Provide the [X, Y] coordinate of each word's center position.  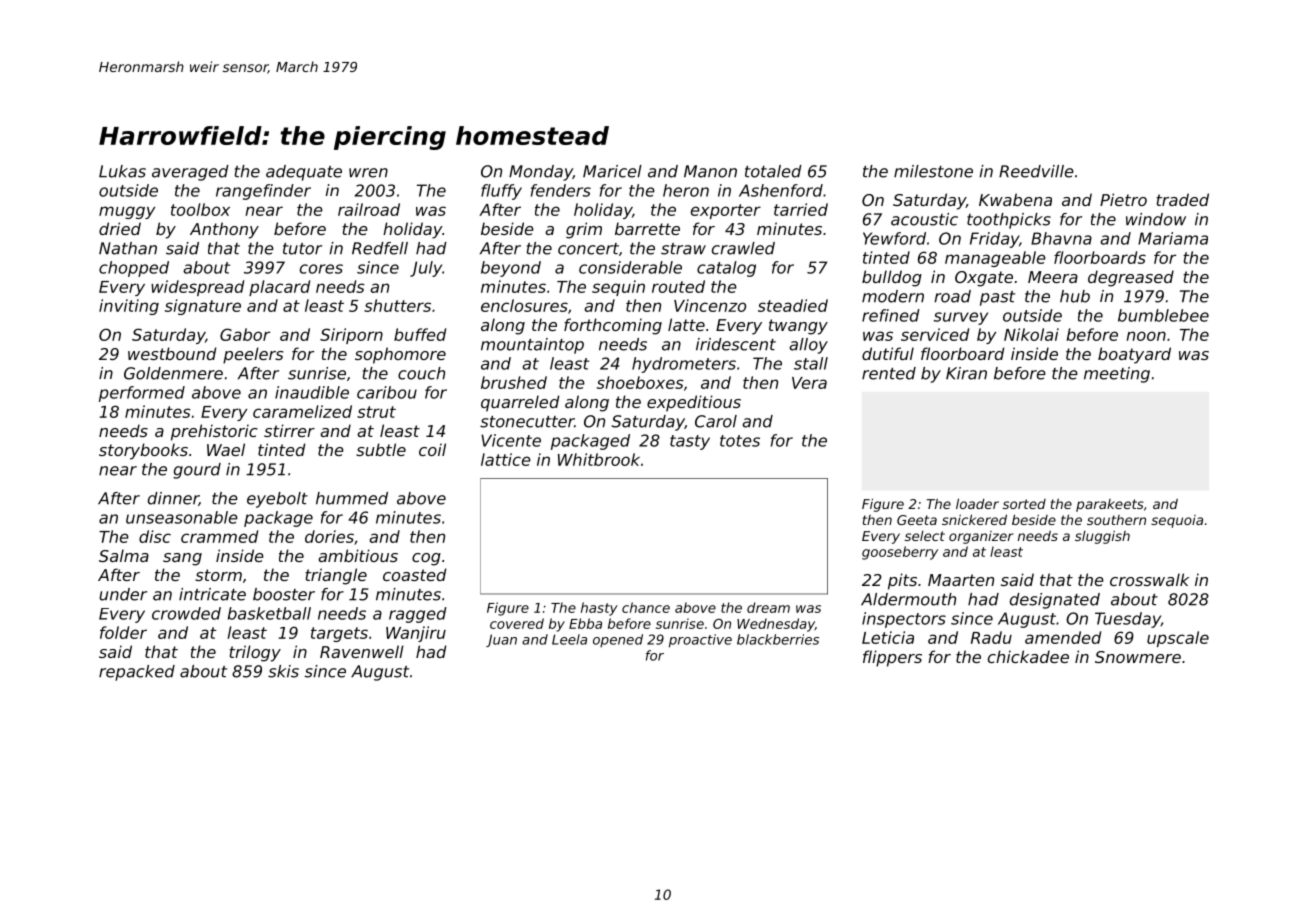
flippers [892, 658]
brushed [514, 382]
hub [1075, 296]
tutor [302, 249]
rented [889, 373]
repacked [137, 673]
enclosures [524, 305]
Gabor [245, 334]
